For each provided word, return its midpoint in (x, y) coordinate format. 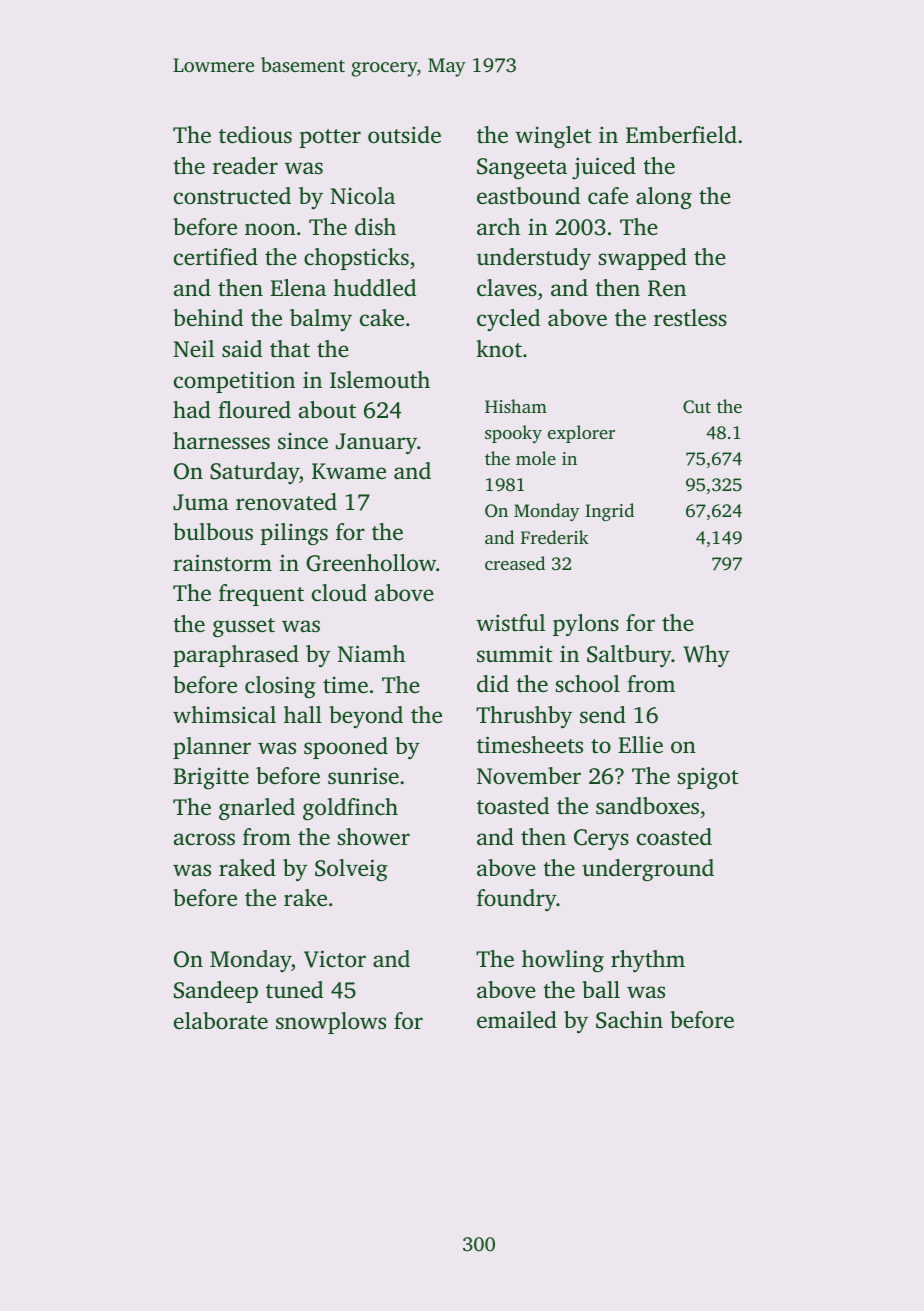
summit (515, 654)
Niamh (371, 653)
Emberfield (681, 135)
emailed (517, 1020)
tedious (255, 135)
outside (404, 135)
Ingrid (609, 512)
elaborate (221, 1021)
